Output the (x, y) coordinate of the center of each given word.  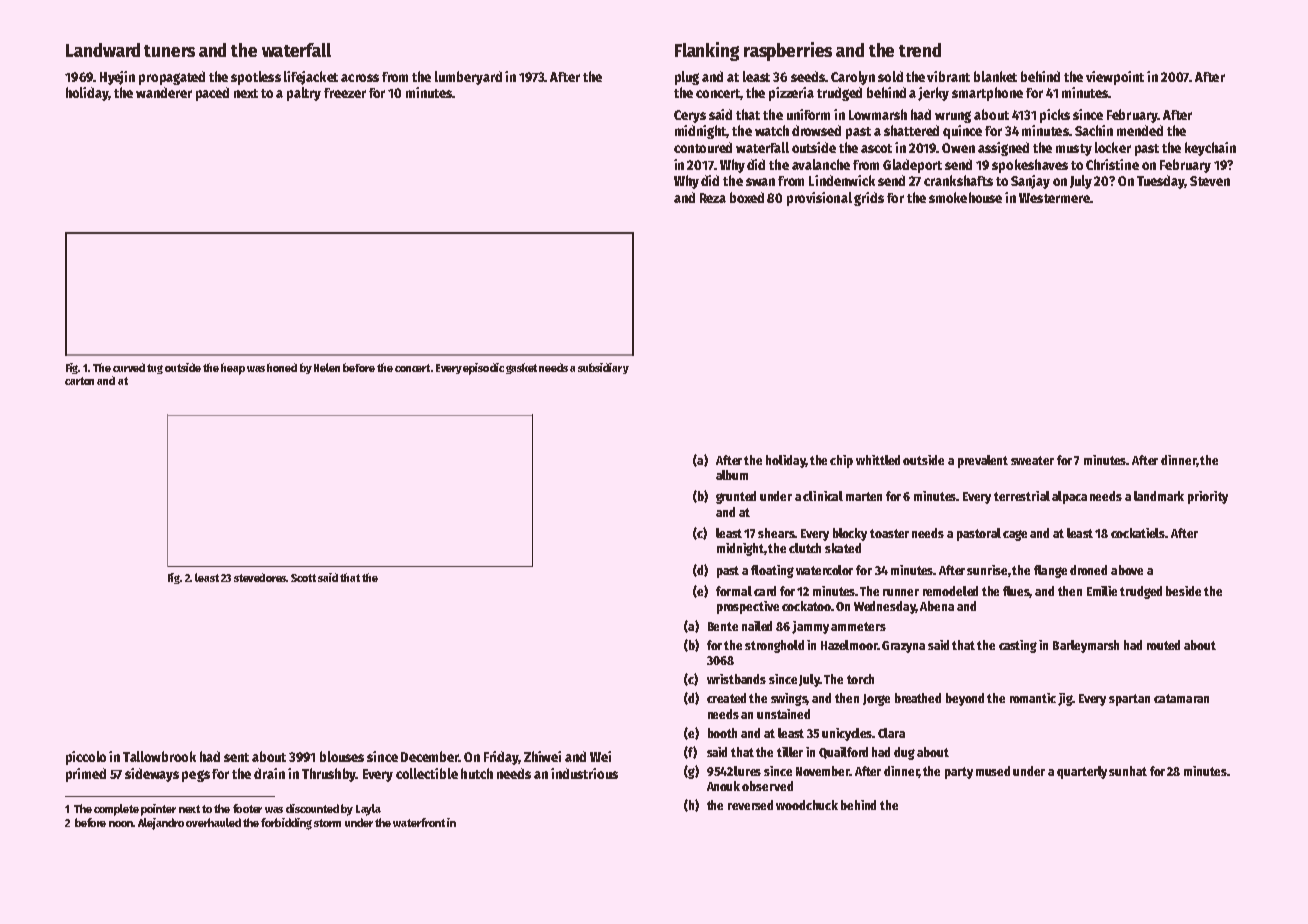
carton (79, 381)
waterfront (419, 822)
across (360, 78)
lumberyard (468, 78)
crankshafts (958, 180)
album (732, 475)
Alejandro (161, 824)
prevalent (983, 461)
